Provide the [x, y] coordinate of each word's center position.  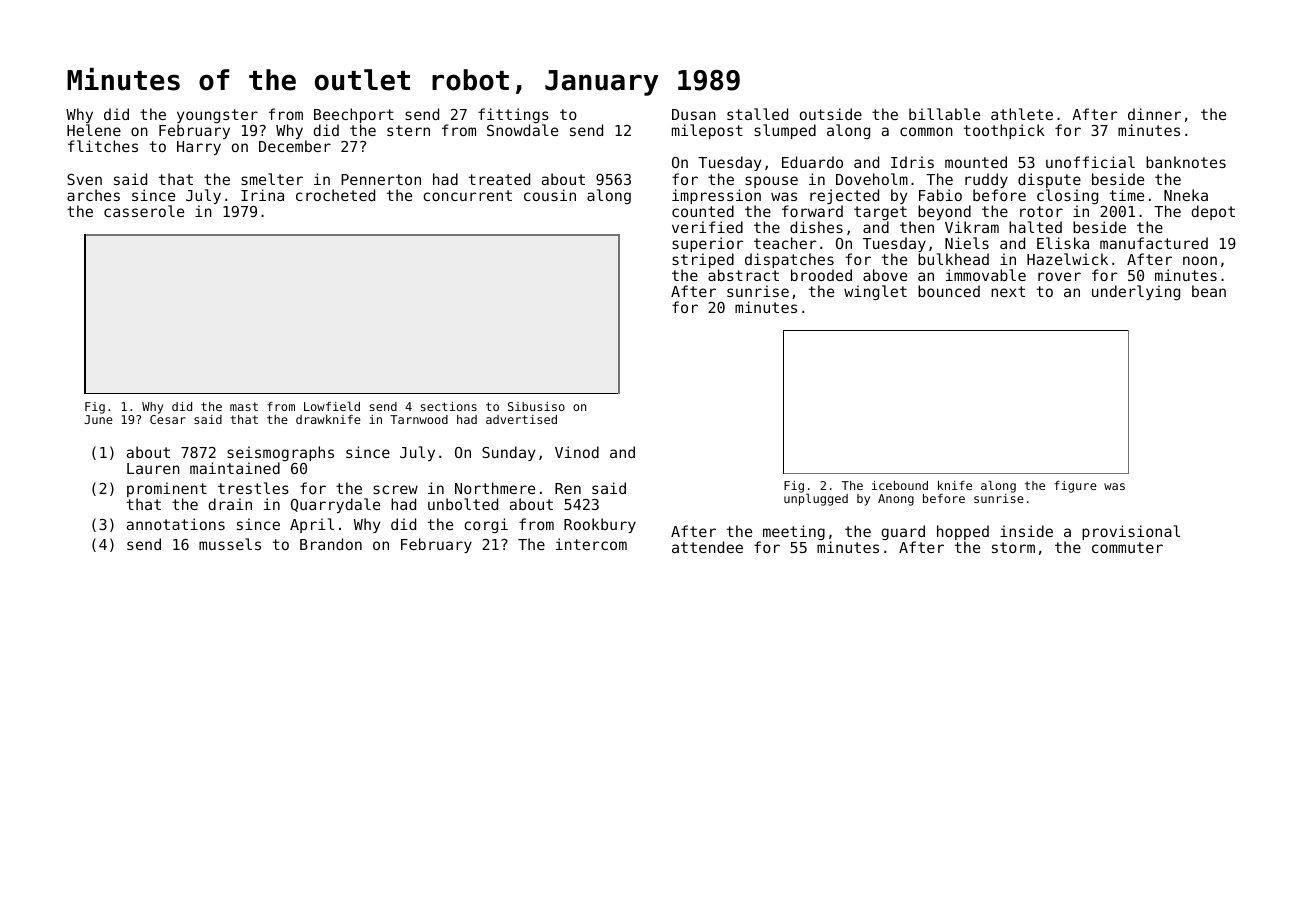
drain [230, 504]
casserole [144, 211]
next [1008, 291]
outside [831, 114]
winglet [875, 292]
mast [244, 406]
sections [449, 406]
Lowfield [332, 406]
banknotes [1186, 162]
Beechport [354, 116]
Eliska [1063, 243]
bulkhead [953, 259]
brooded [821, 275]
